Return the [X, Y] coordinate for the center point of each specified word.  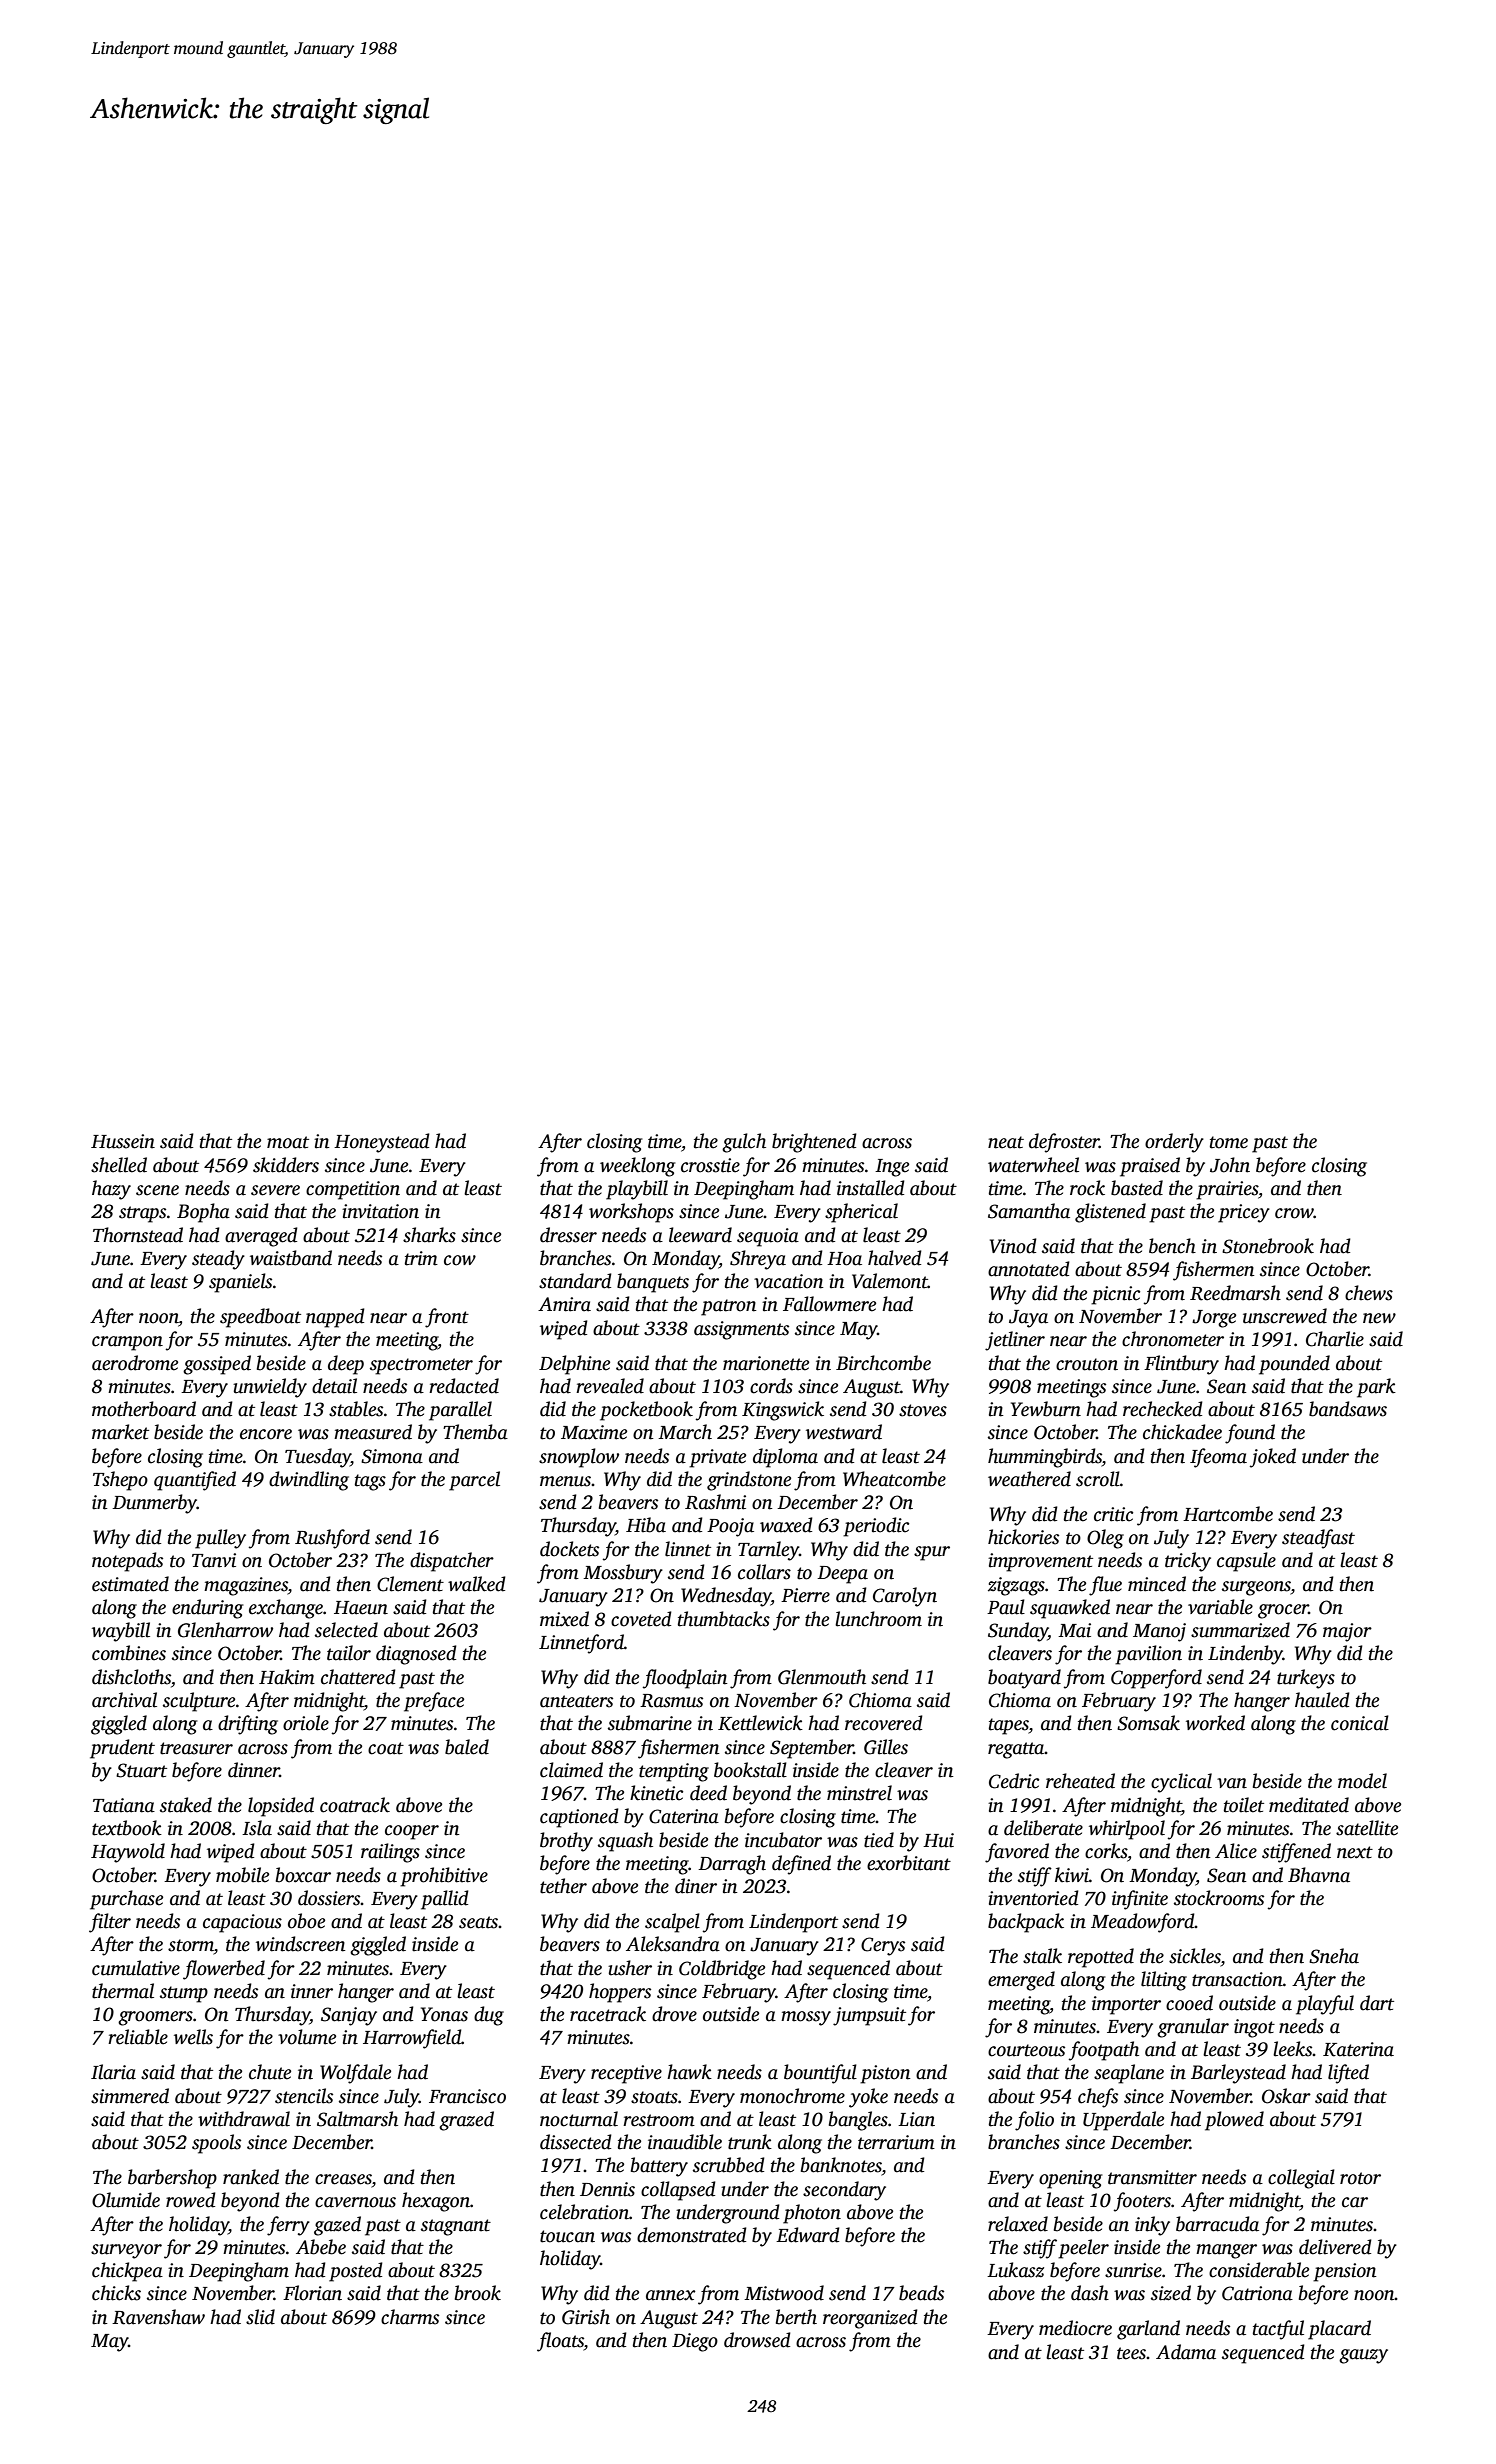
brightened [814, 1143]
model [1362, 1781]
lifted [1348, 2074]
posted [356, 2272]
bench [1172, 1246]
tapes [1009, 1726]
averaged [261, 1237]
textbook [127, 1828]
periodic [876, 1527]
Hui [938, 1840]
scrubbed [729, 2165]
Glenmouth [822, 1677]
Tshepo [120, 1481]
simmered [130, 2096]
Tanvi [214, 1560]
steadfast [1318, 1539]
